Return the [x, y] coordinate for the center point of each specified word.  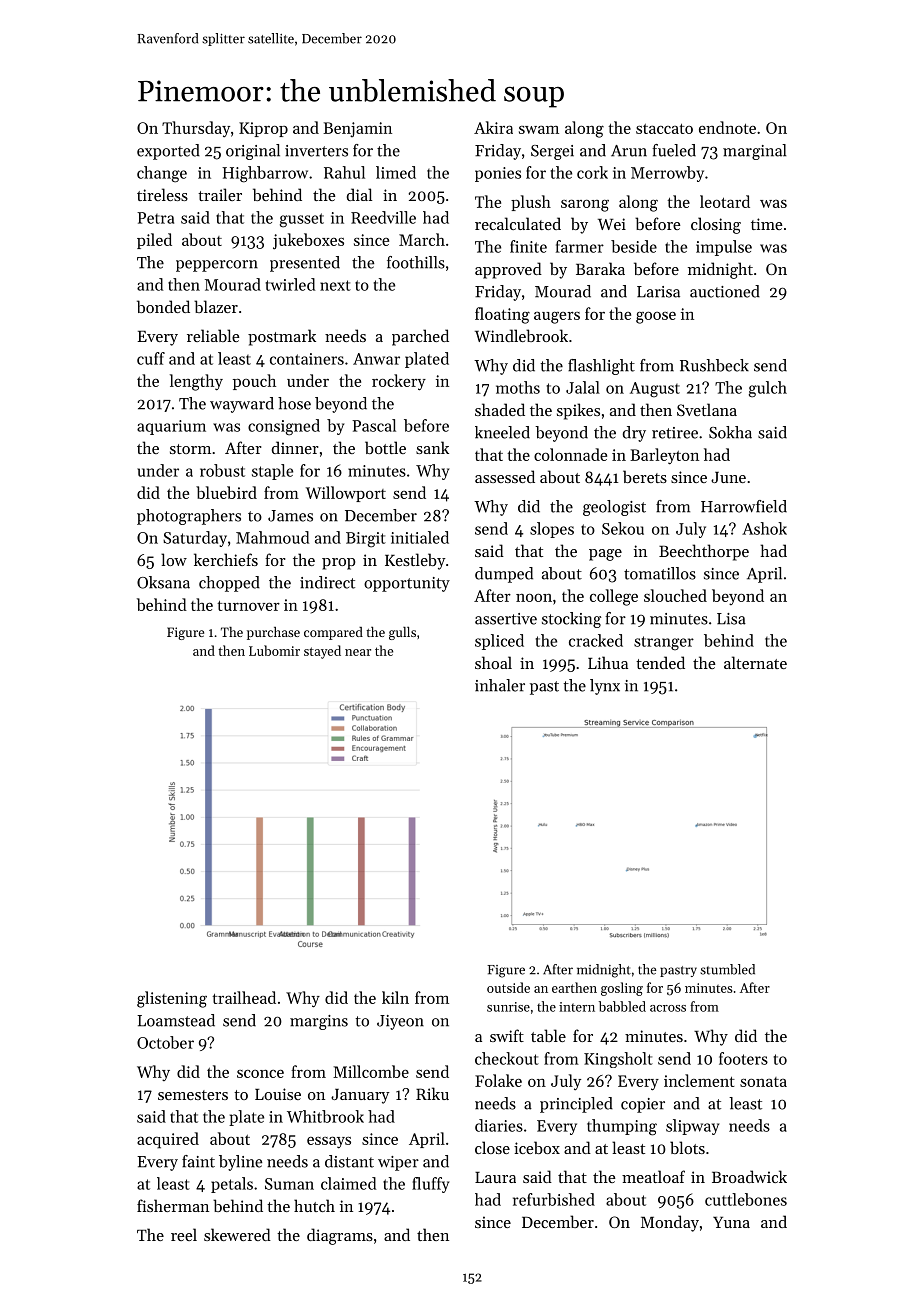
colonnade [570, 454]
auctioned [725, 291]
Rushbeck [714, 365]
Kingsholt [618, 1060]
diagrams [340, 1236]
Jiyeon [400, 1022]
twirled [290, 284]
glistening [172, 999]
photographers [189, 517]
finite [528, 246]
